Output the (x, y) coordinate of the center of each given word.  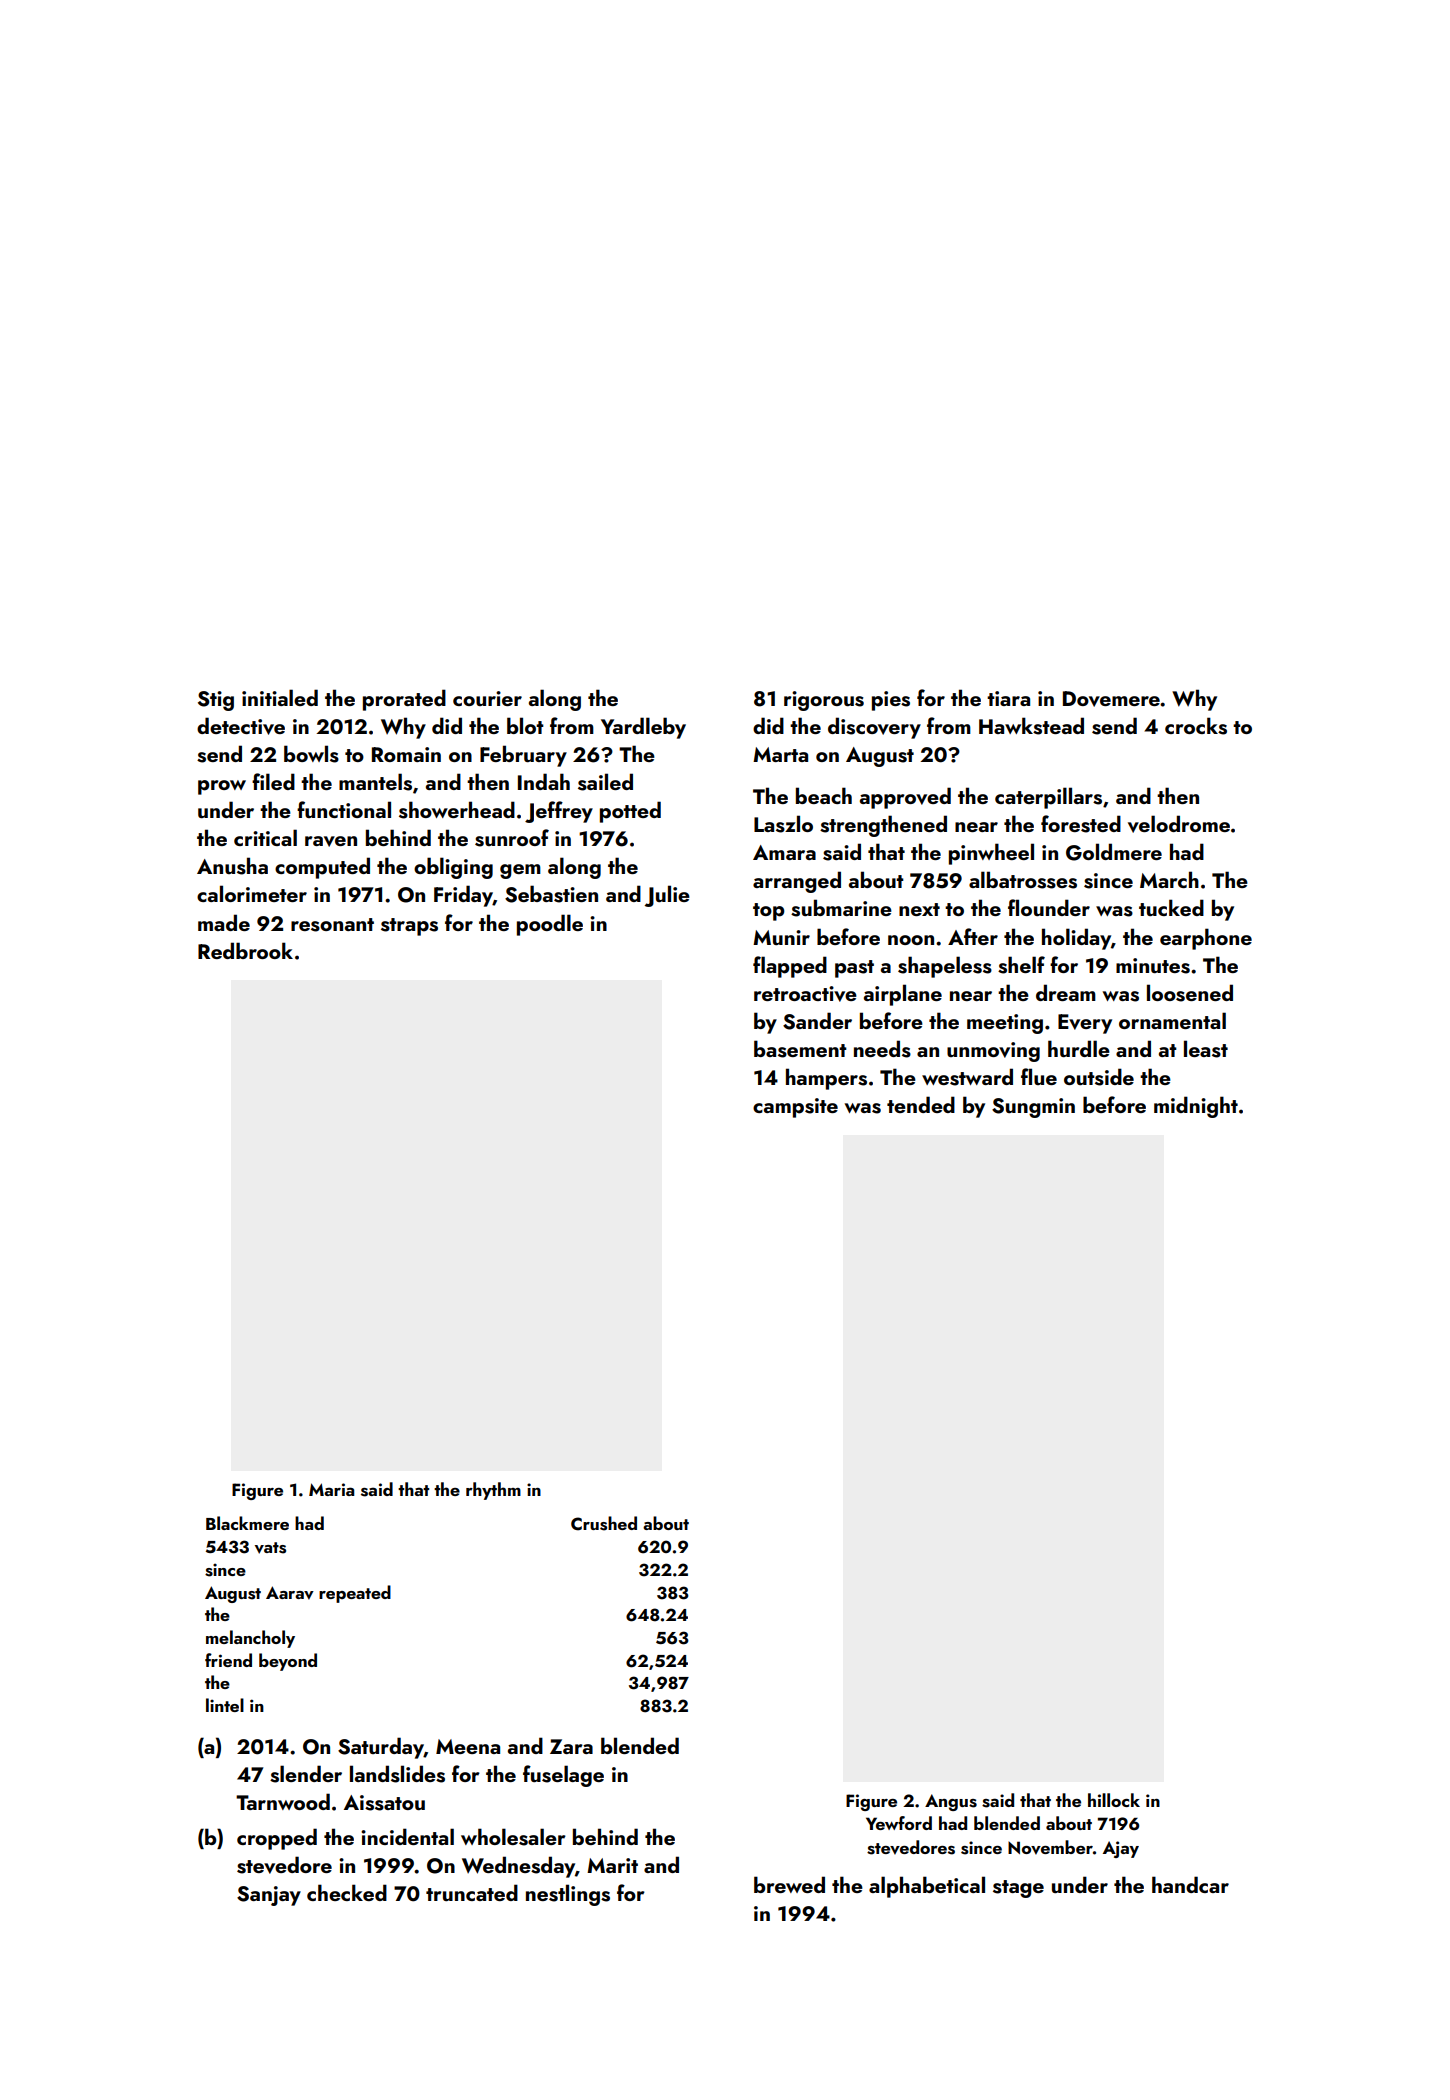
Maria (331, 1489)
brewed (789, 1884)
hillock (1114, 1800)
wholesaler (513, 1837)
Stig (216, 701)
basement (800, 1049)
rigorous (824, 701)
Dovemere (1111, 699)
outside (1099, 1077)
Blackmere (247, 1523)
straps (409, 927)
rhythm (493, 1491)
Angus (951, 1802)
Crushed (604, 1523)
